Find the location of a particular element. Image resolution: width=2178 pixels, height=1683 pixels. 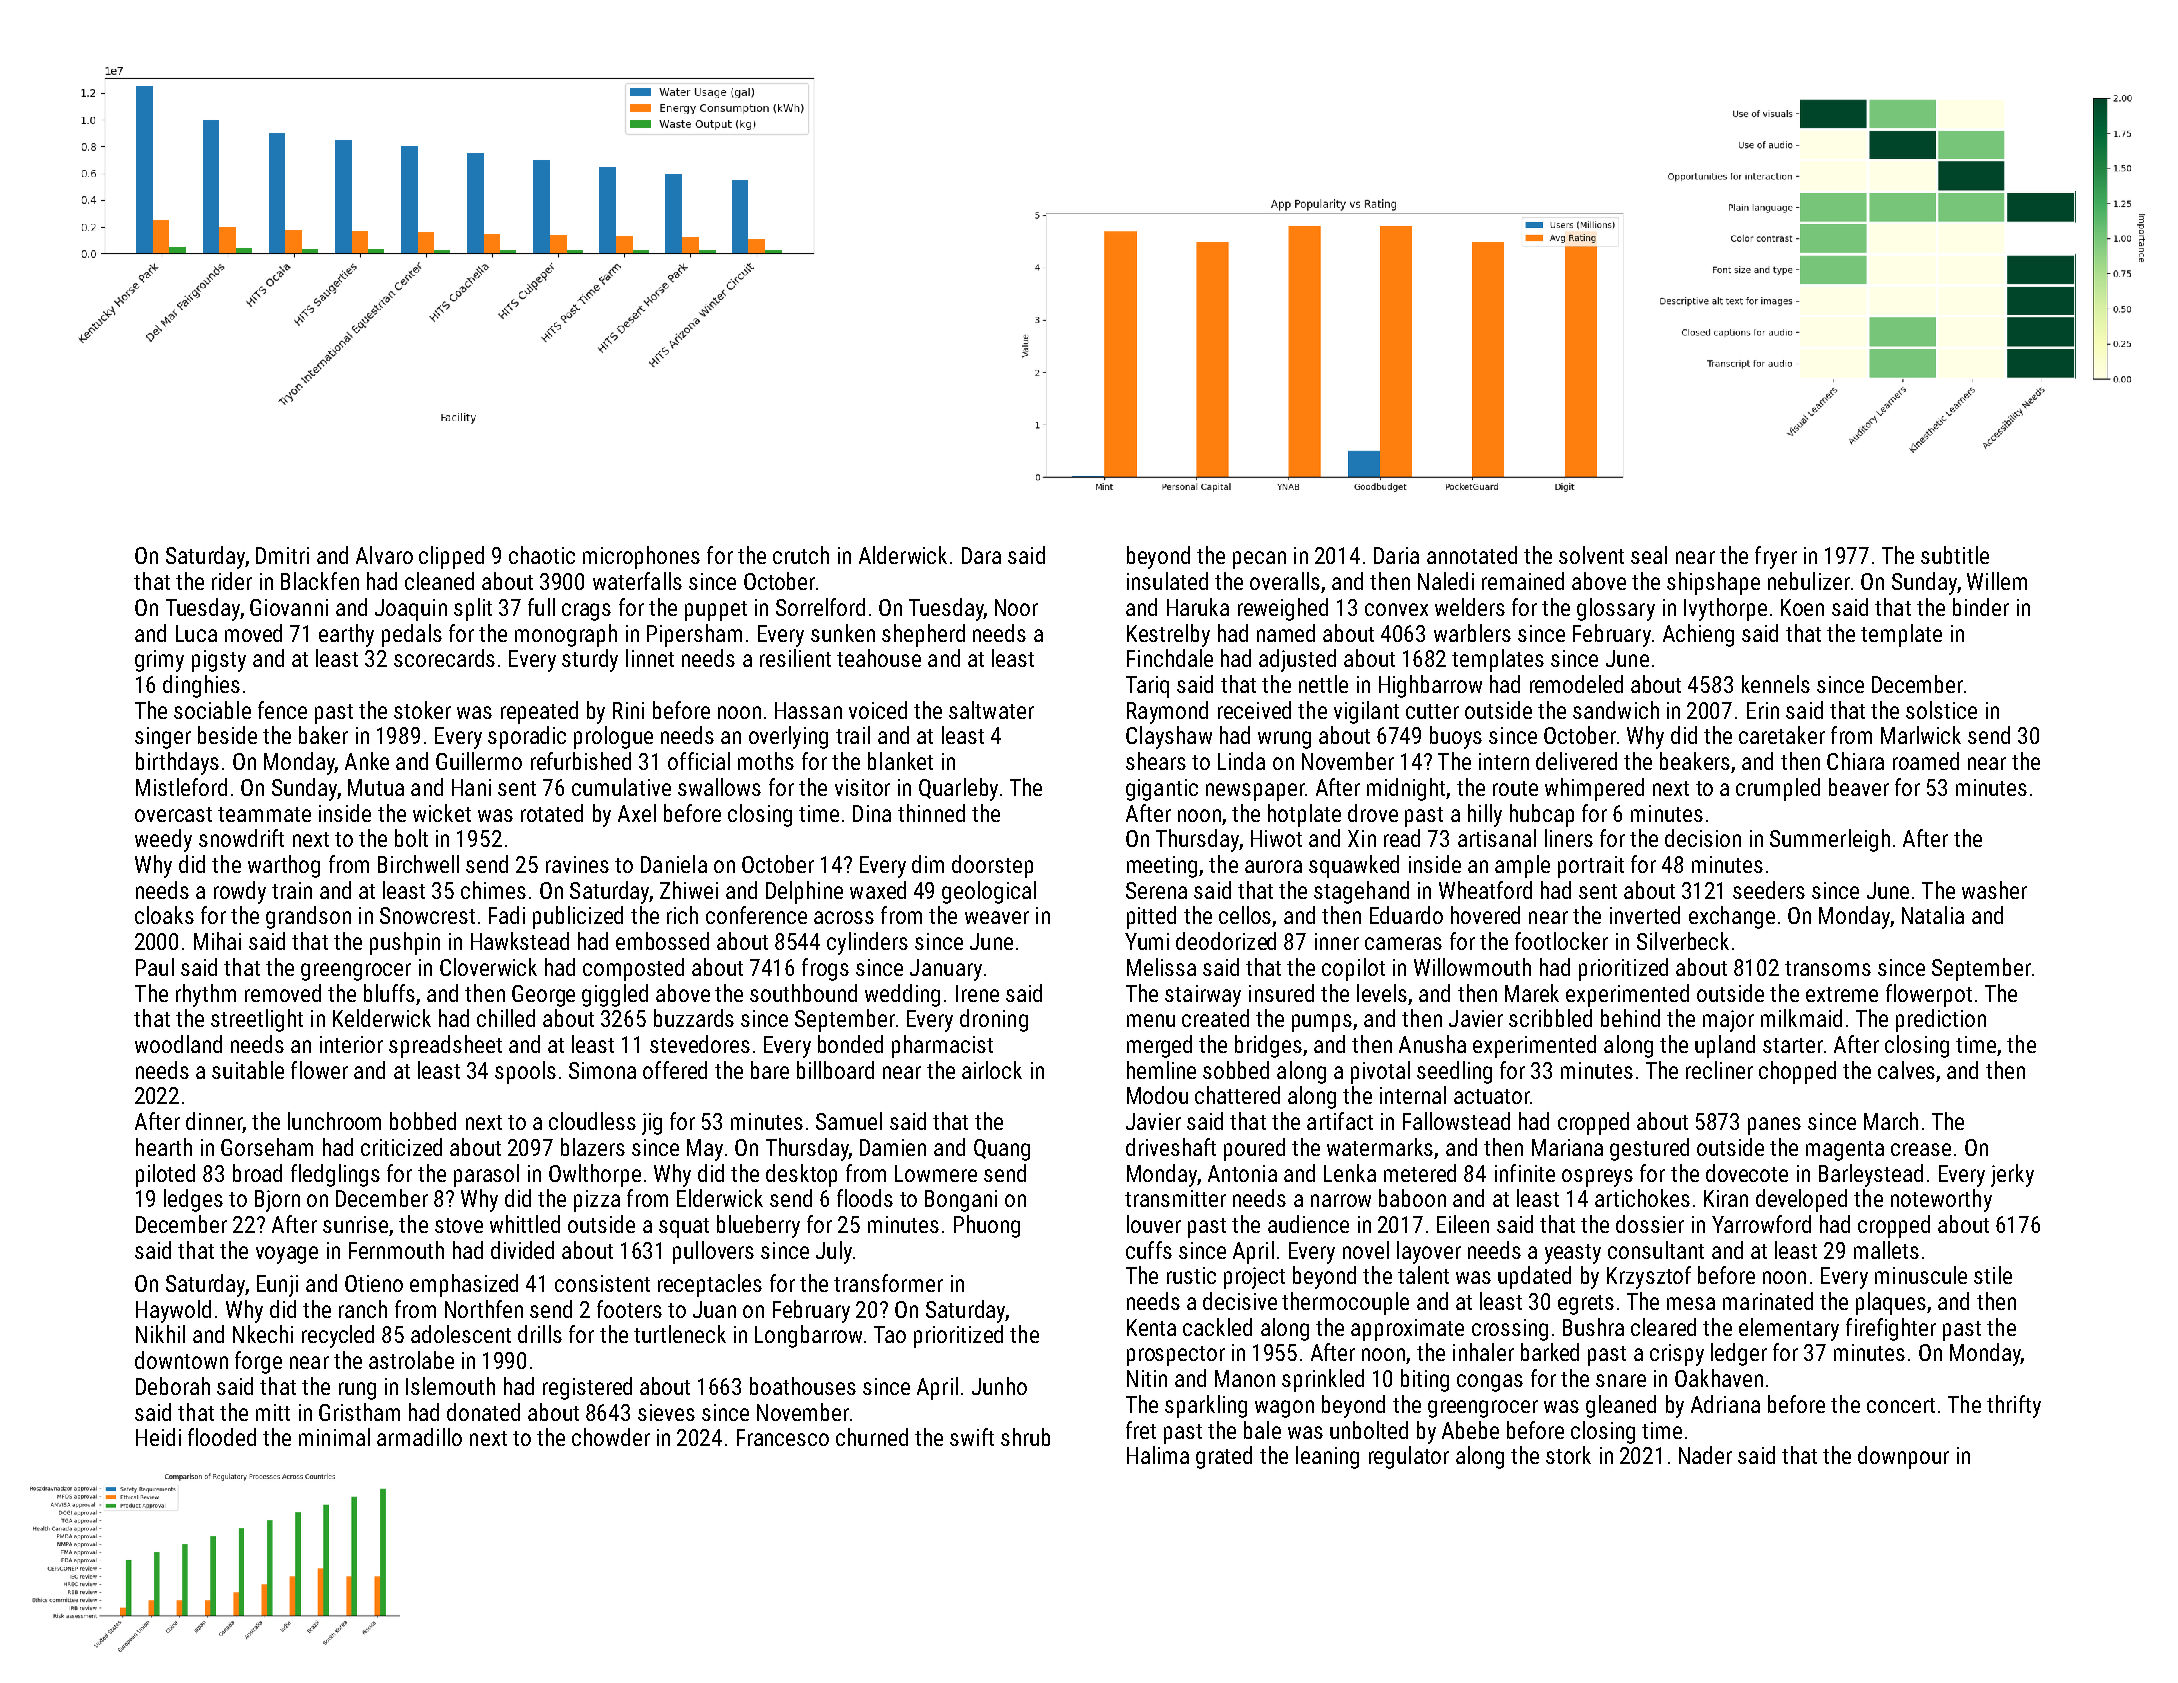

fryer is located at coordinates (1776, 557).
